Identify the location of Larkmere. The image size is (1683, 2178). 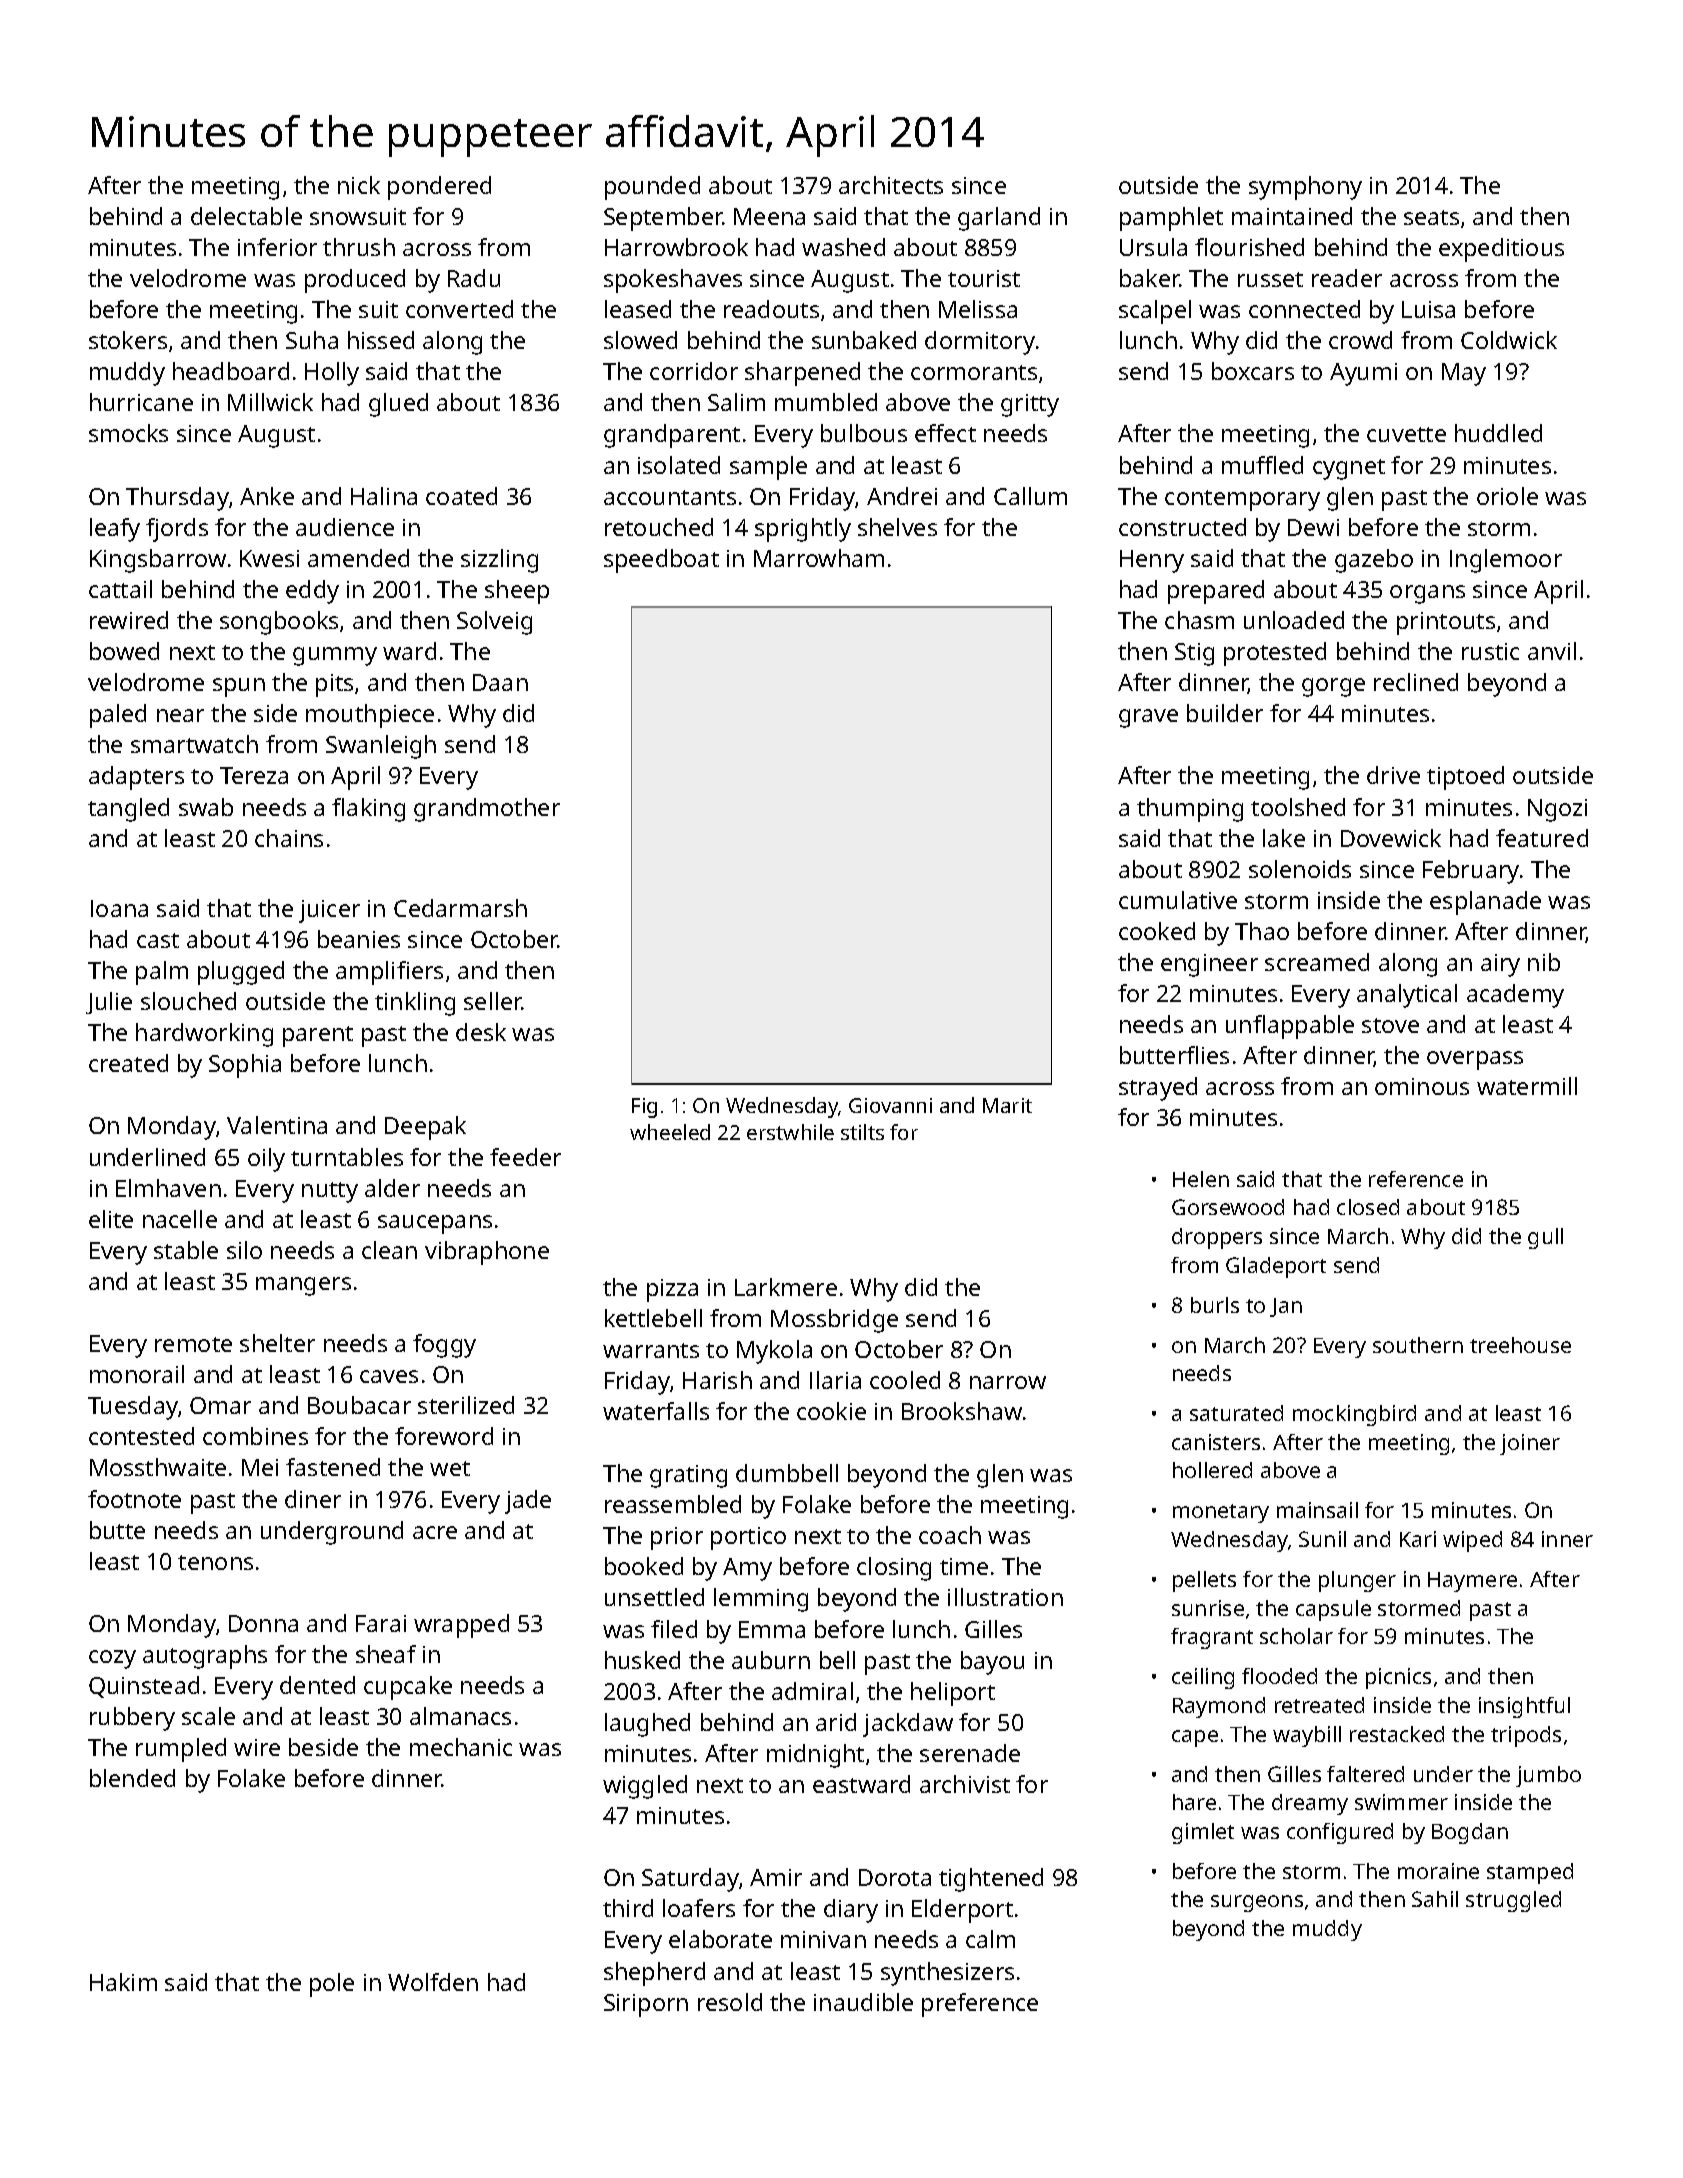
(786, 1287).
